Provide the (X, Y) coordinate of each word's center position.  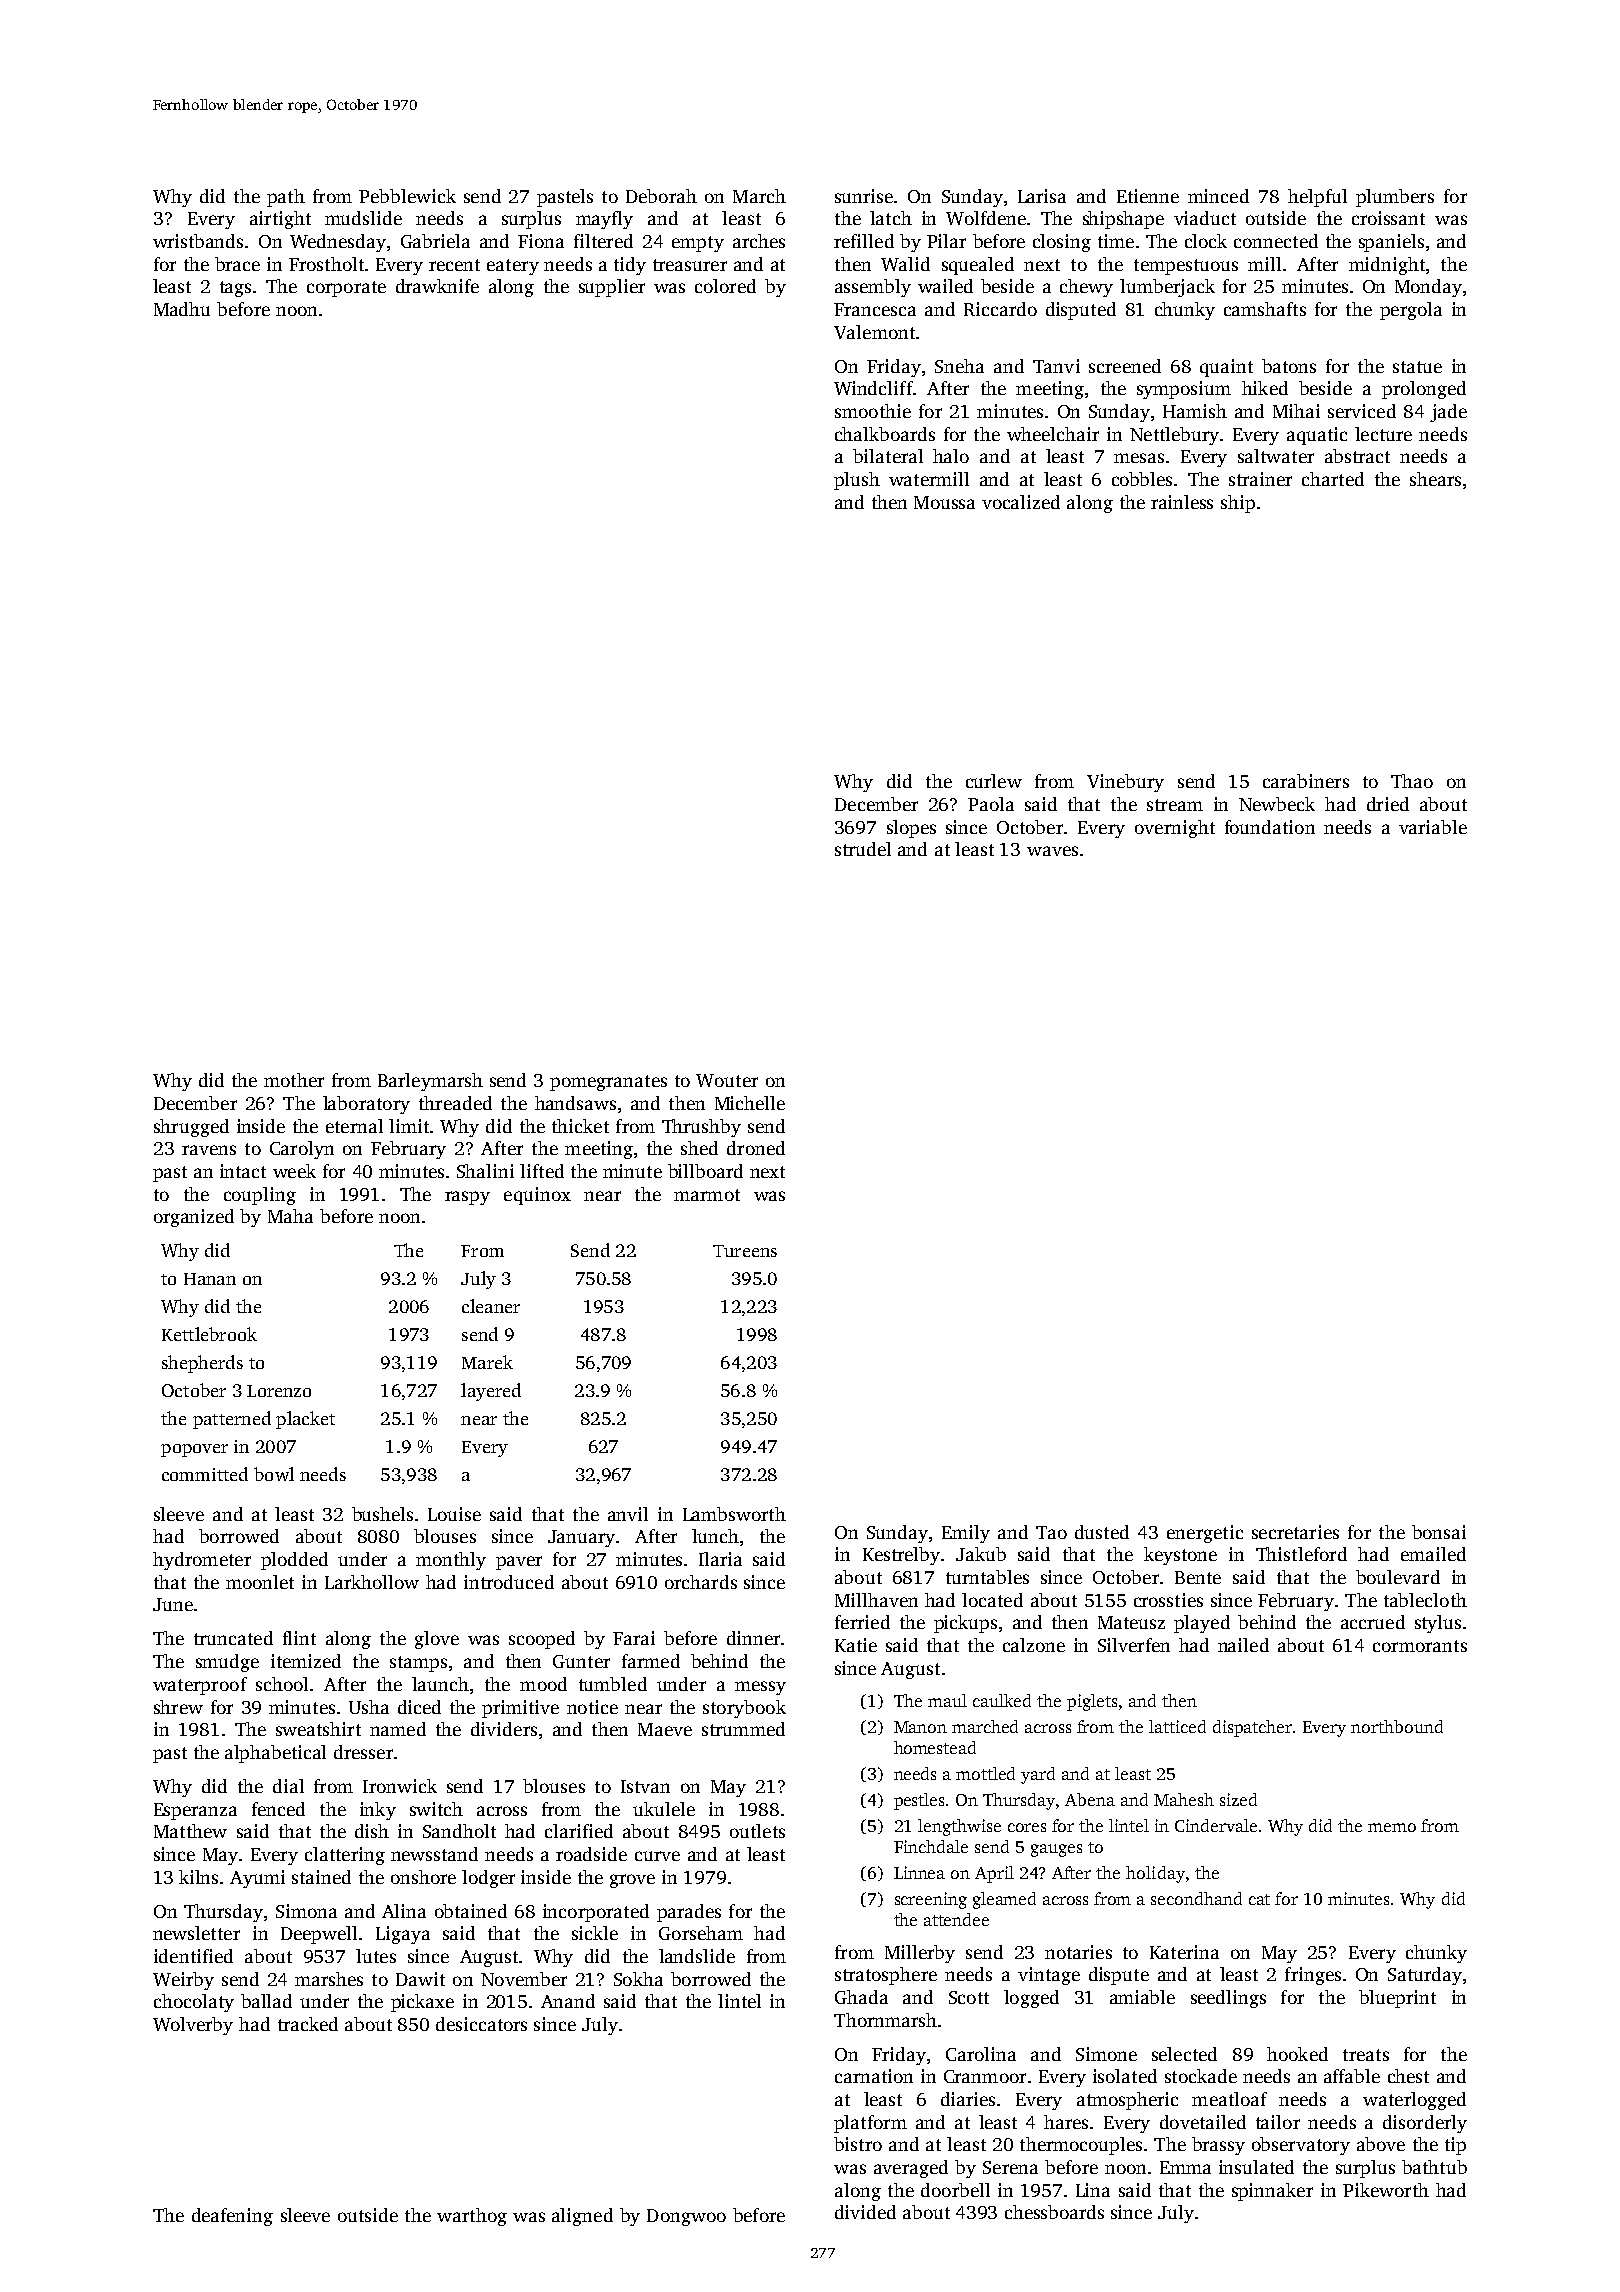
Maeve (665, 1729)
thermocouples (1081, 2146)
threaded (455, 1103)
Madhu (182, 309)
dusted (1102, 1532)
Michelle (750, 1103)
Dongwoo (686, 2217)
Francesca (875, 309)
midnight (1387, 266)
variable (1433, 827)
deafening (232, 2217)
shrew (178, 1707)
